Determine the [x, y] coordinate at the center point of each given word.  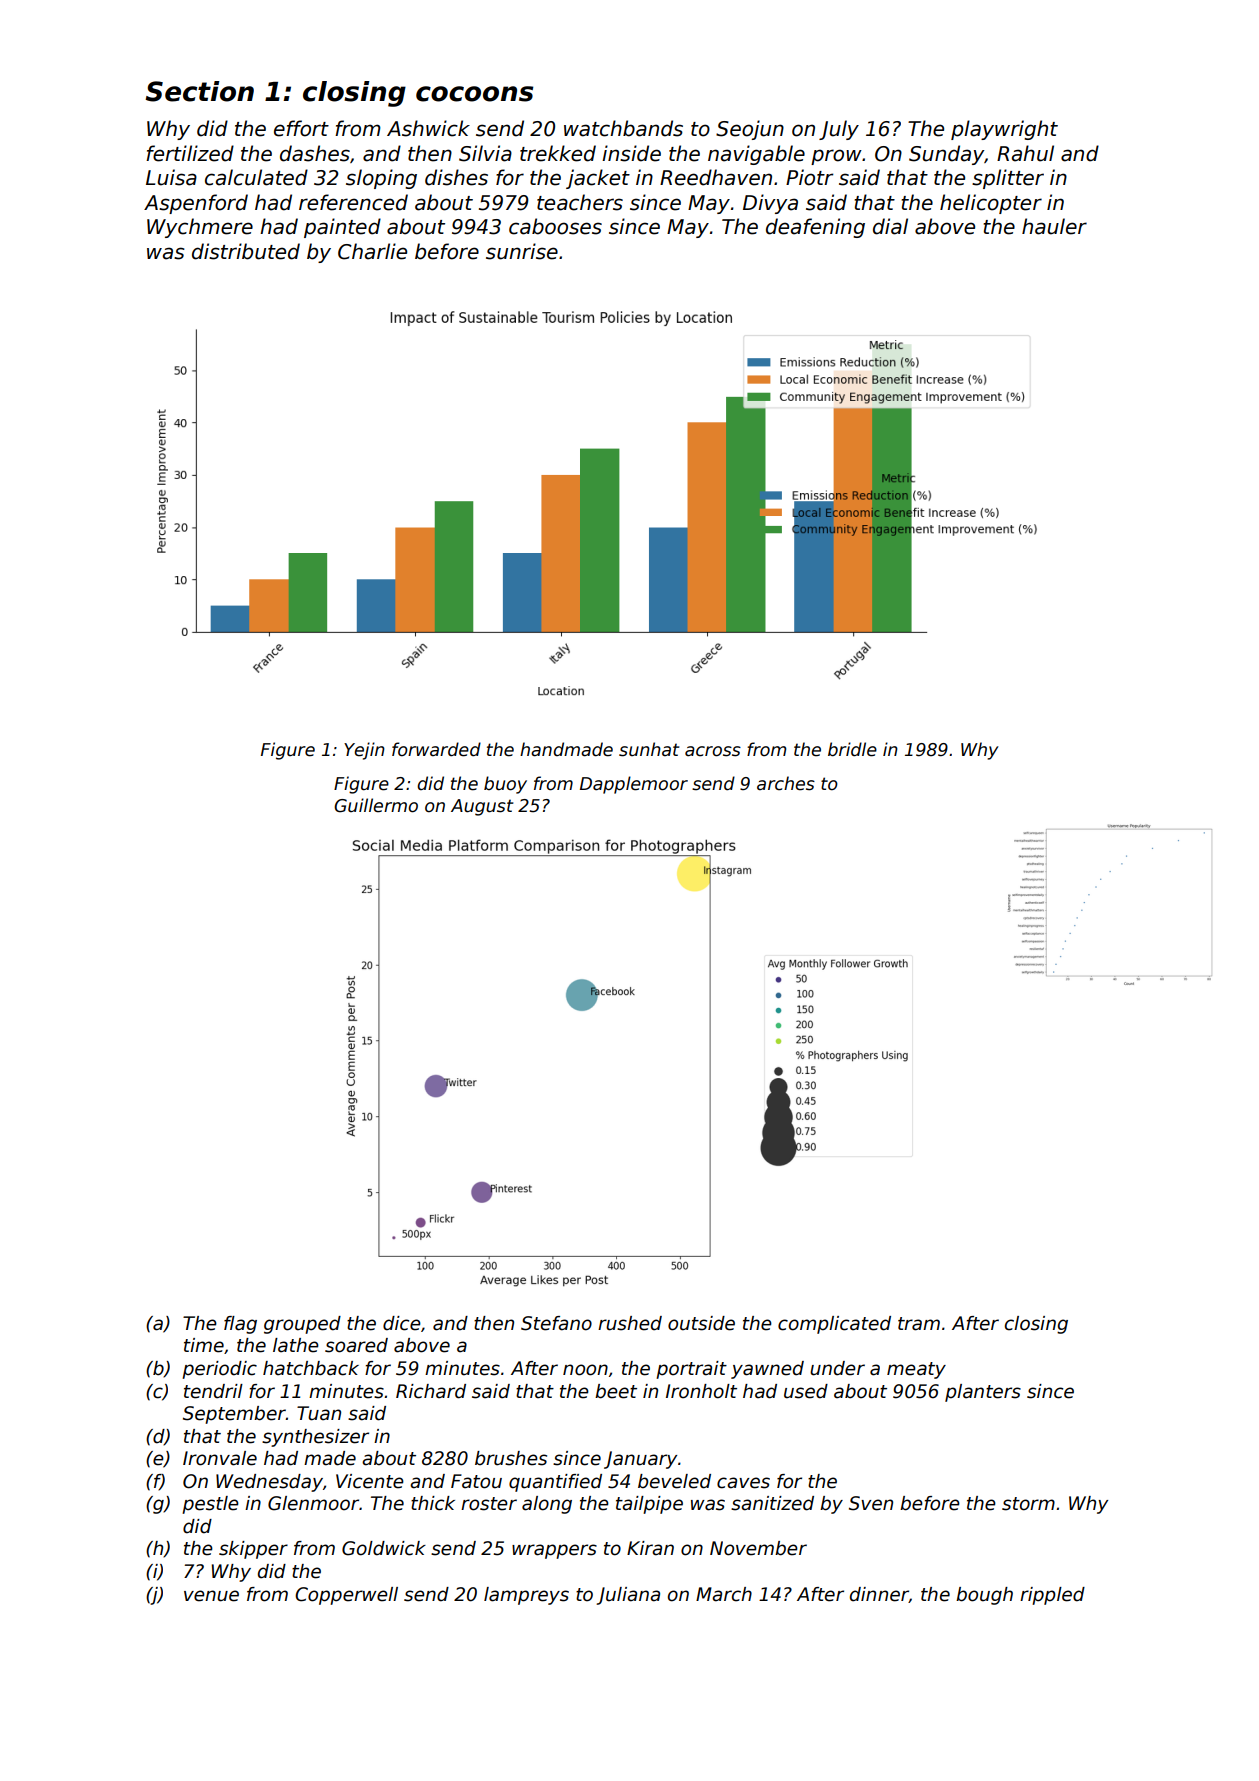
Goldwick [384, 1548]
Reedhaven [716, 177]
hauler [1054, 226]
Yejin [364, 751]
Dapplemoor [634, 785]
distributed [246, 251]
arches [786, 783]
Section [199, 91]
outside [701, 1323]
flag [240, 1325]
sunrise [522, 251]
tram [919, 1324]
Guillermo [376, 805]
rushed [630, 1323]
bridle [852, 749]
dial [890, 226]
